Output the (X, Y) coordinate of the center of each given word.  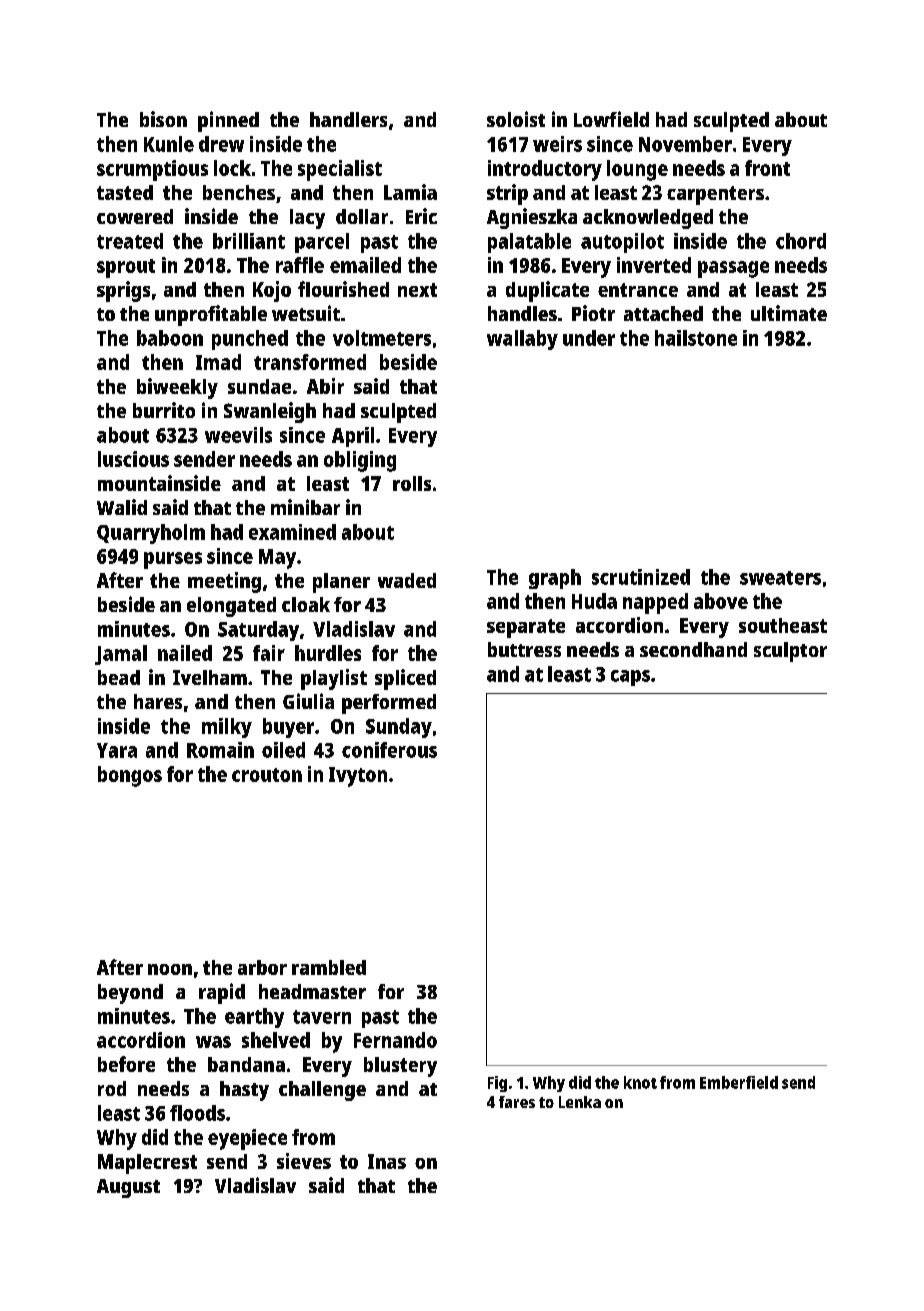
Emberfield (739, 1082)
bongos (130, 776)
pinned (228, 121)
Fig (497, 1084)
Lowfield (611, 119)
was (213, 1042)
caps (630, 678)
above (721, 601)
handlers (348, 119)
